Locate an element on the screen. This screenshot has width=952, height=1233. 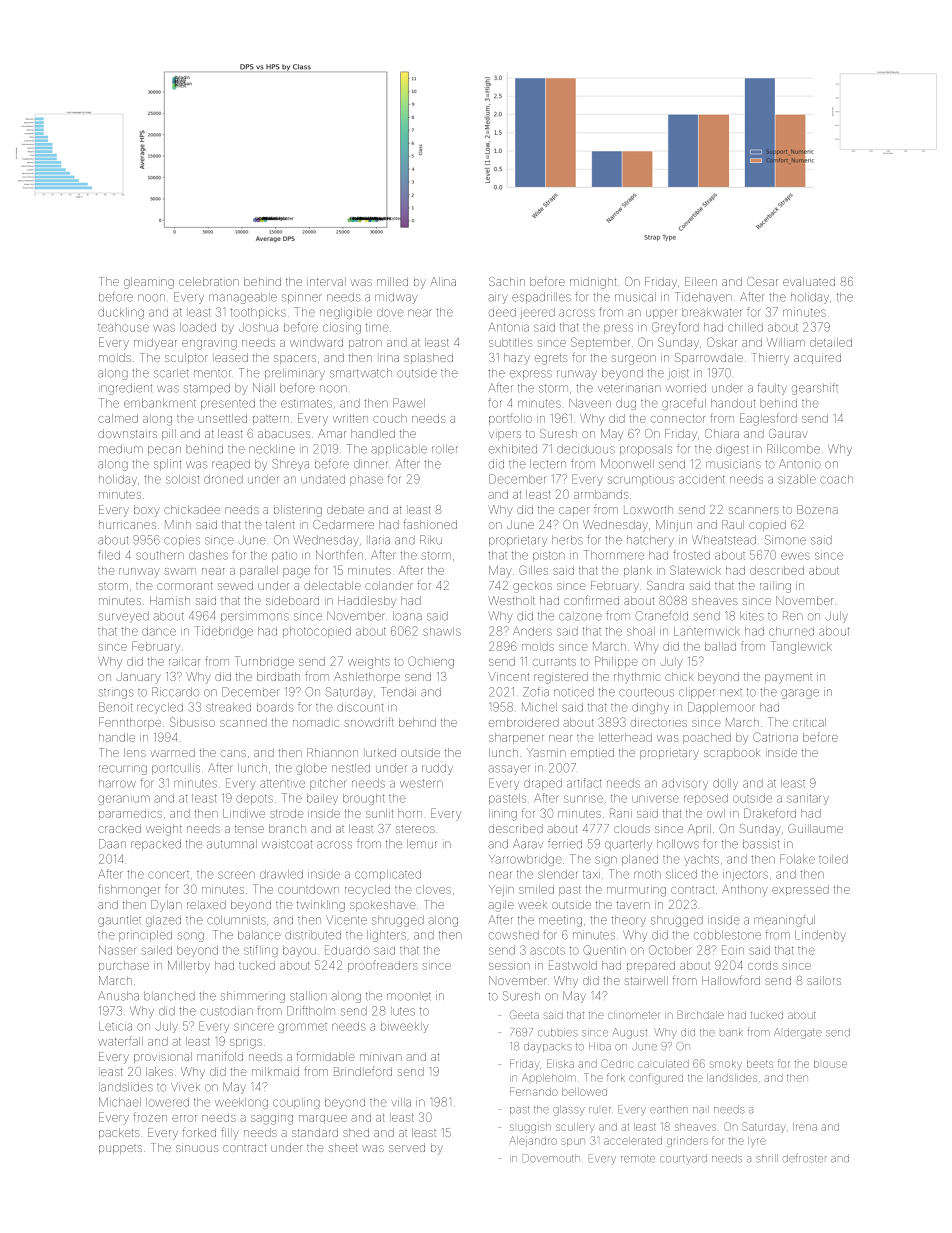
puppets is located at coordinates (120, 1149).
